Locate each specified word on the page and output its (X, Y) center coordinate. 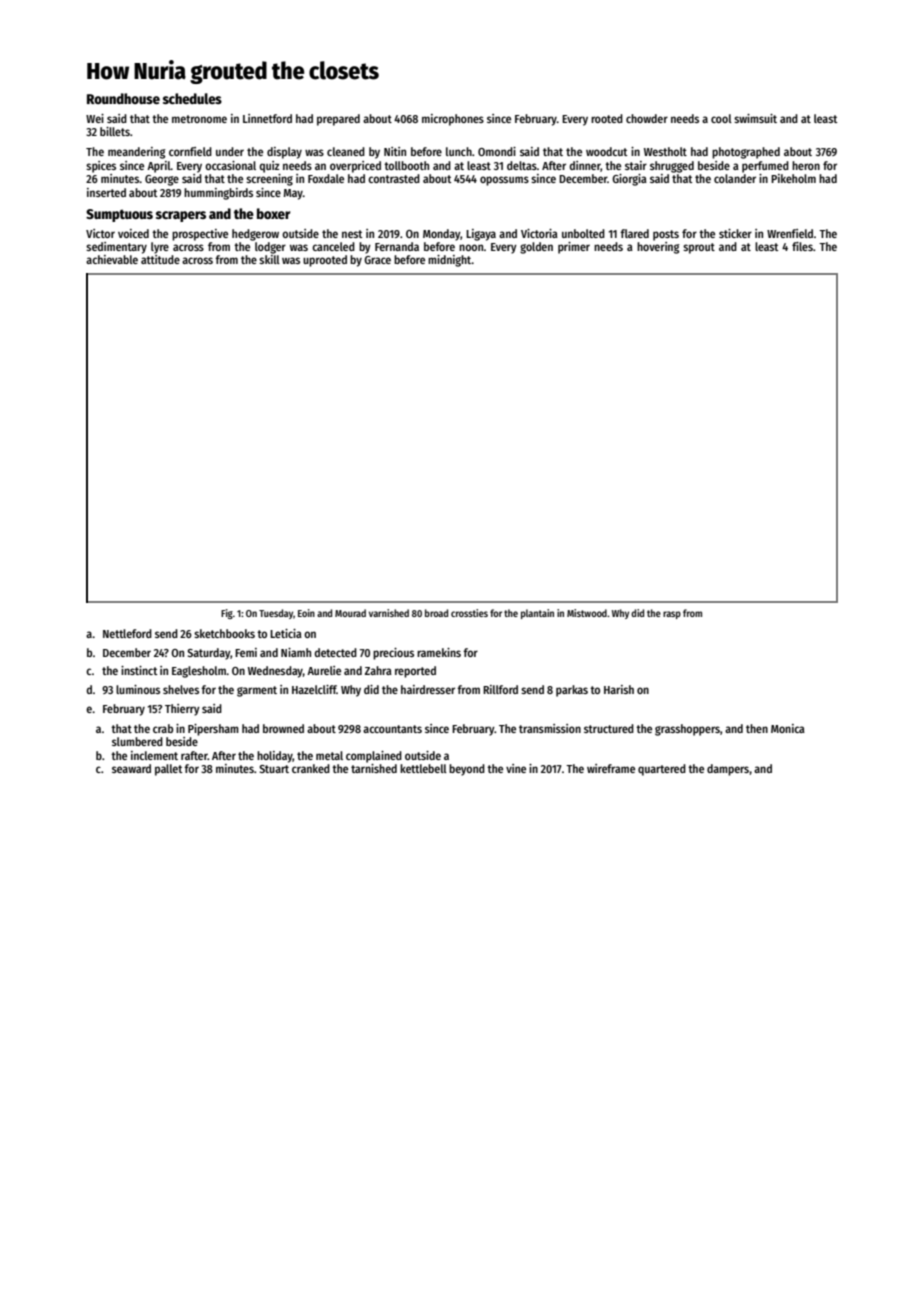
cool (721, 118)
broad (436, 613)
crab (163, 728)
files (802, 246)
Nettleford (127, 633)
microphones (453, 120)
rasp (672, 615)
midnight (450, 261)
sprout (699, 248)
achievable (112, 259)
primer (574, 248)
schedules (192, 98)
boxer (273, 213)
